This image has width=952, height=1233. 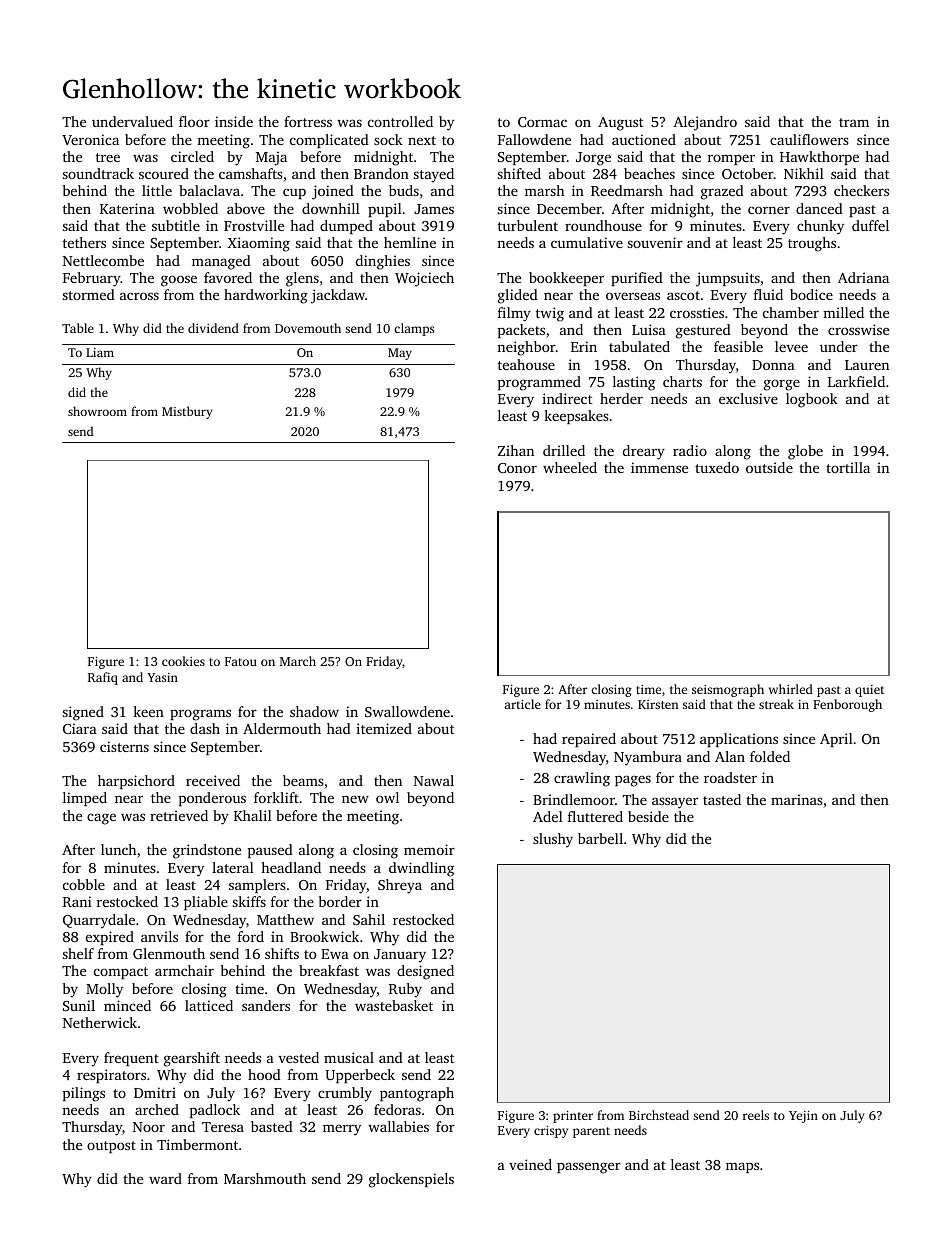 What do you see at coordinates (722, 192) in the image?
I see `grazed` at bounding box center [722, 192].
